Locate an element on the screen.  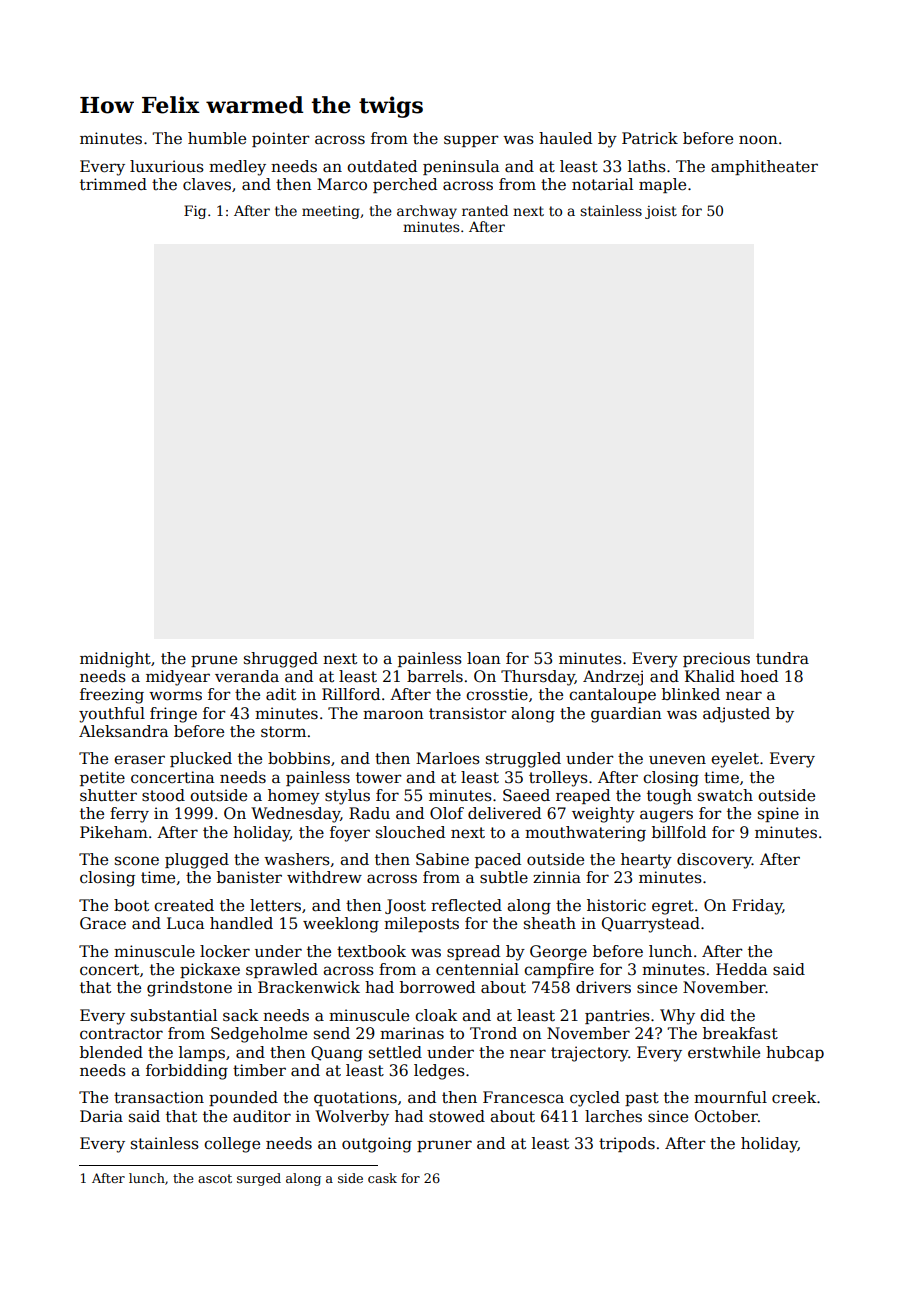
Friday is located at coordinates (757, 907).
